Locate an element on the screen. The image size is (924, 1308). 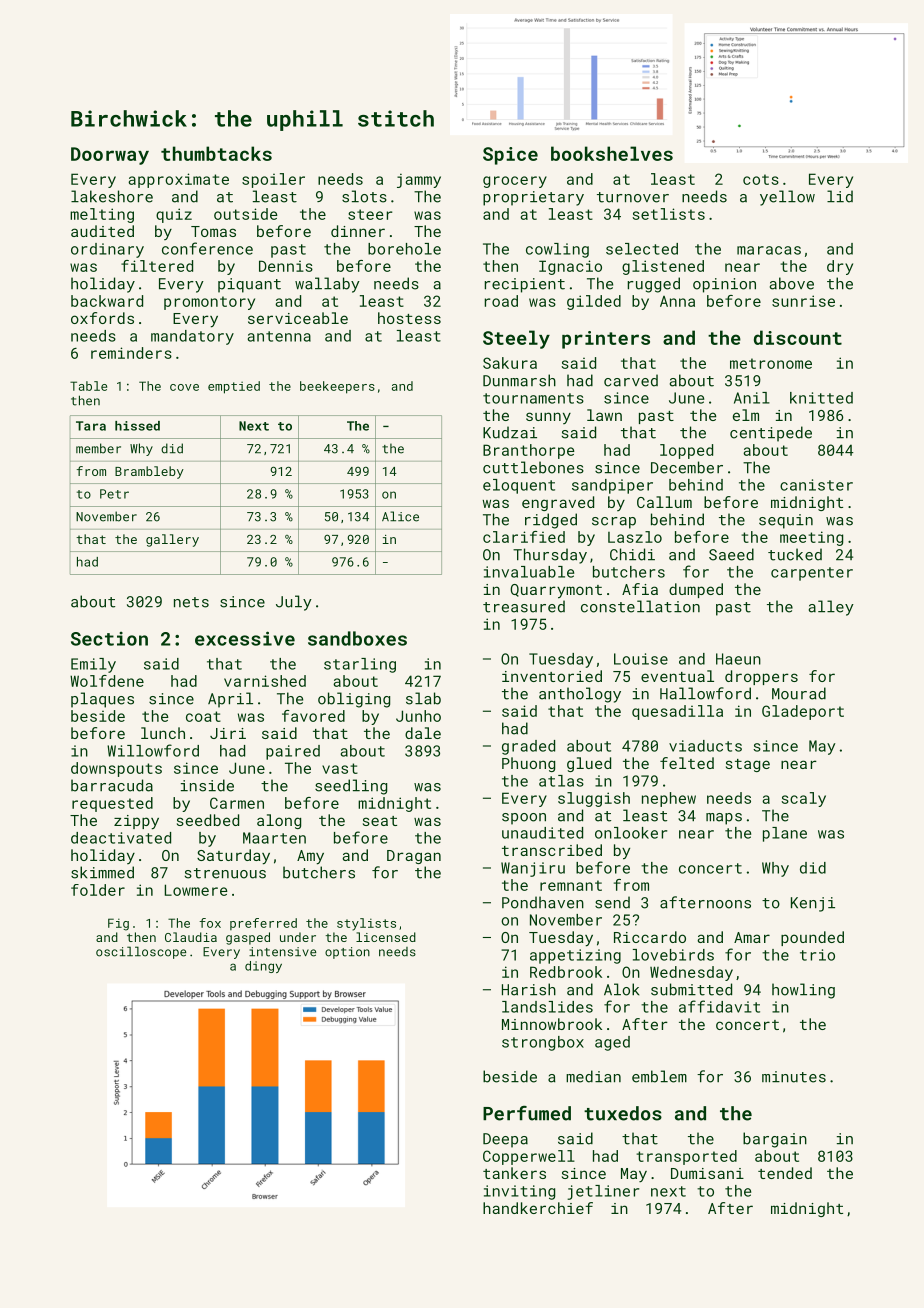
cots is located at coordinates (761, 179).
